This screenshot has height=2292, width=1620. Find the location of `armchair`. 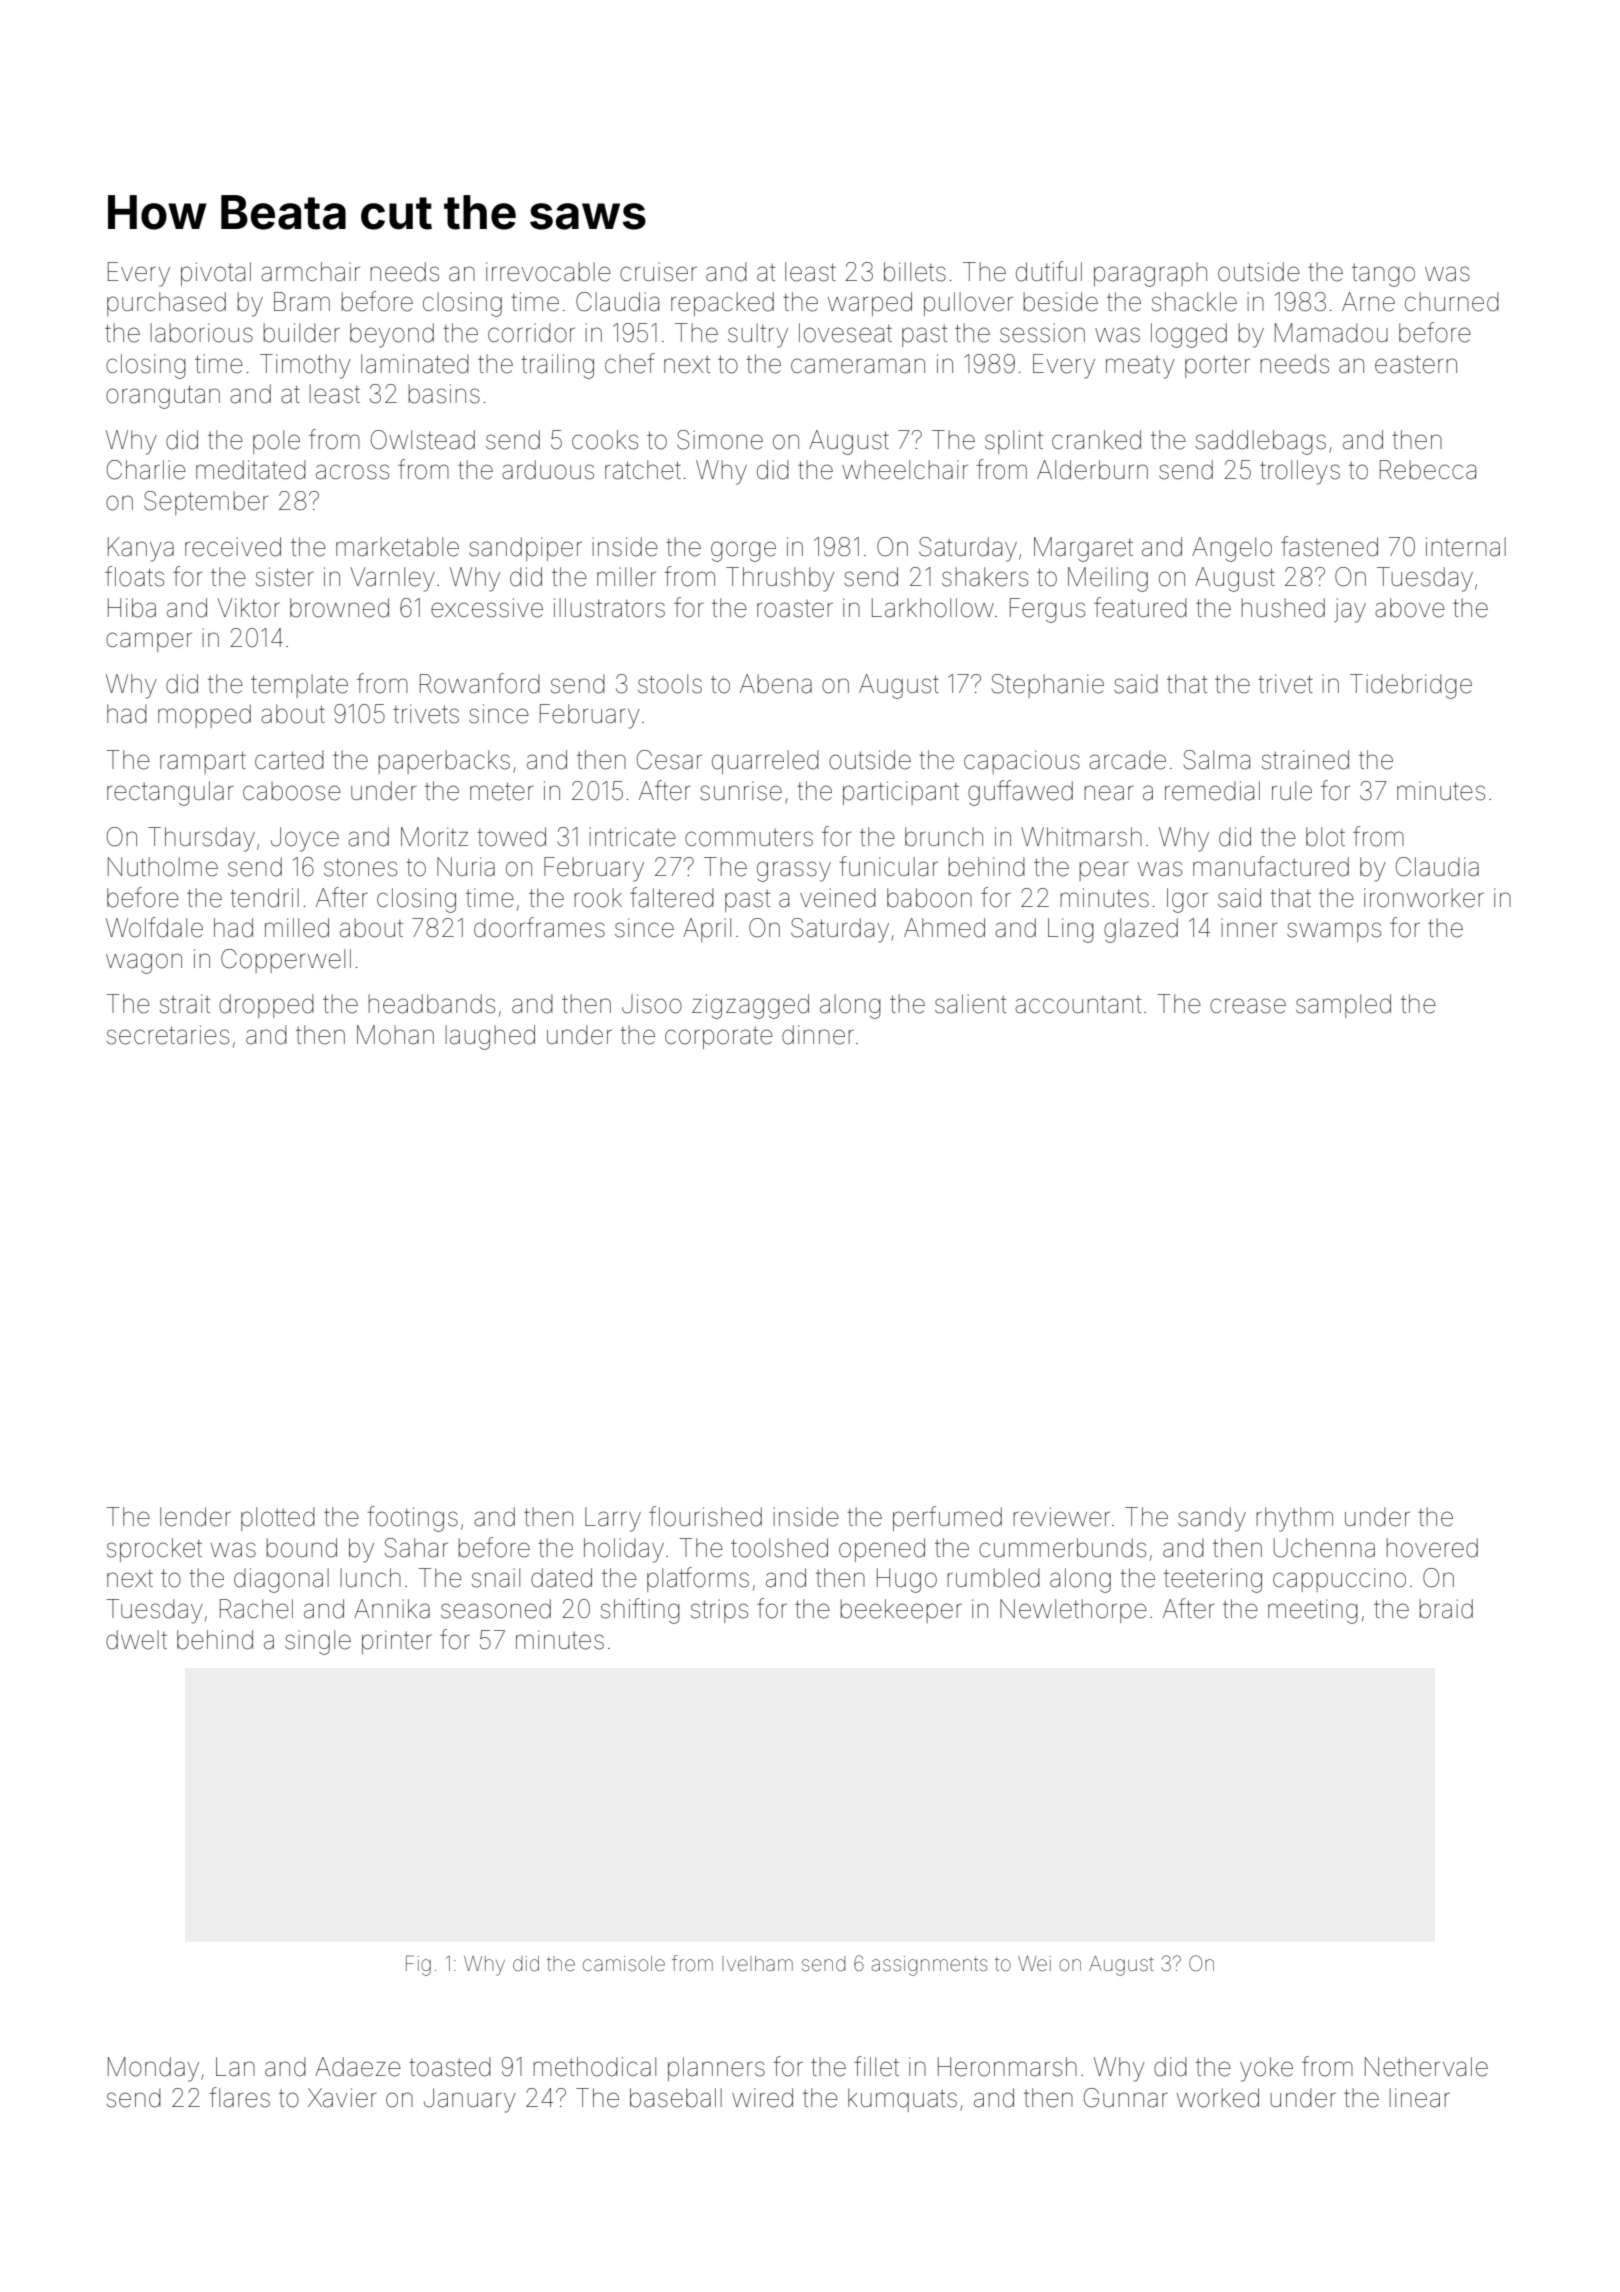

armchair is located at coordinates (310, 272).
